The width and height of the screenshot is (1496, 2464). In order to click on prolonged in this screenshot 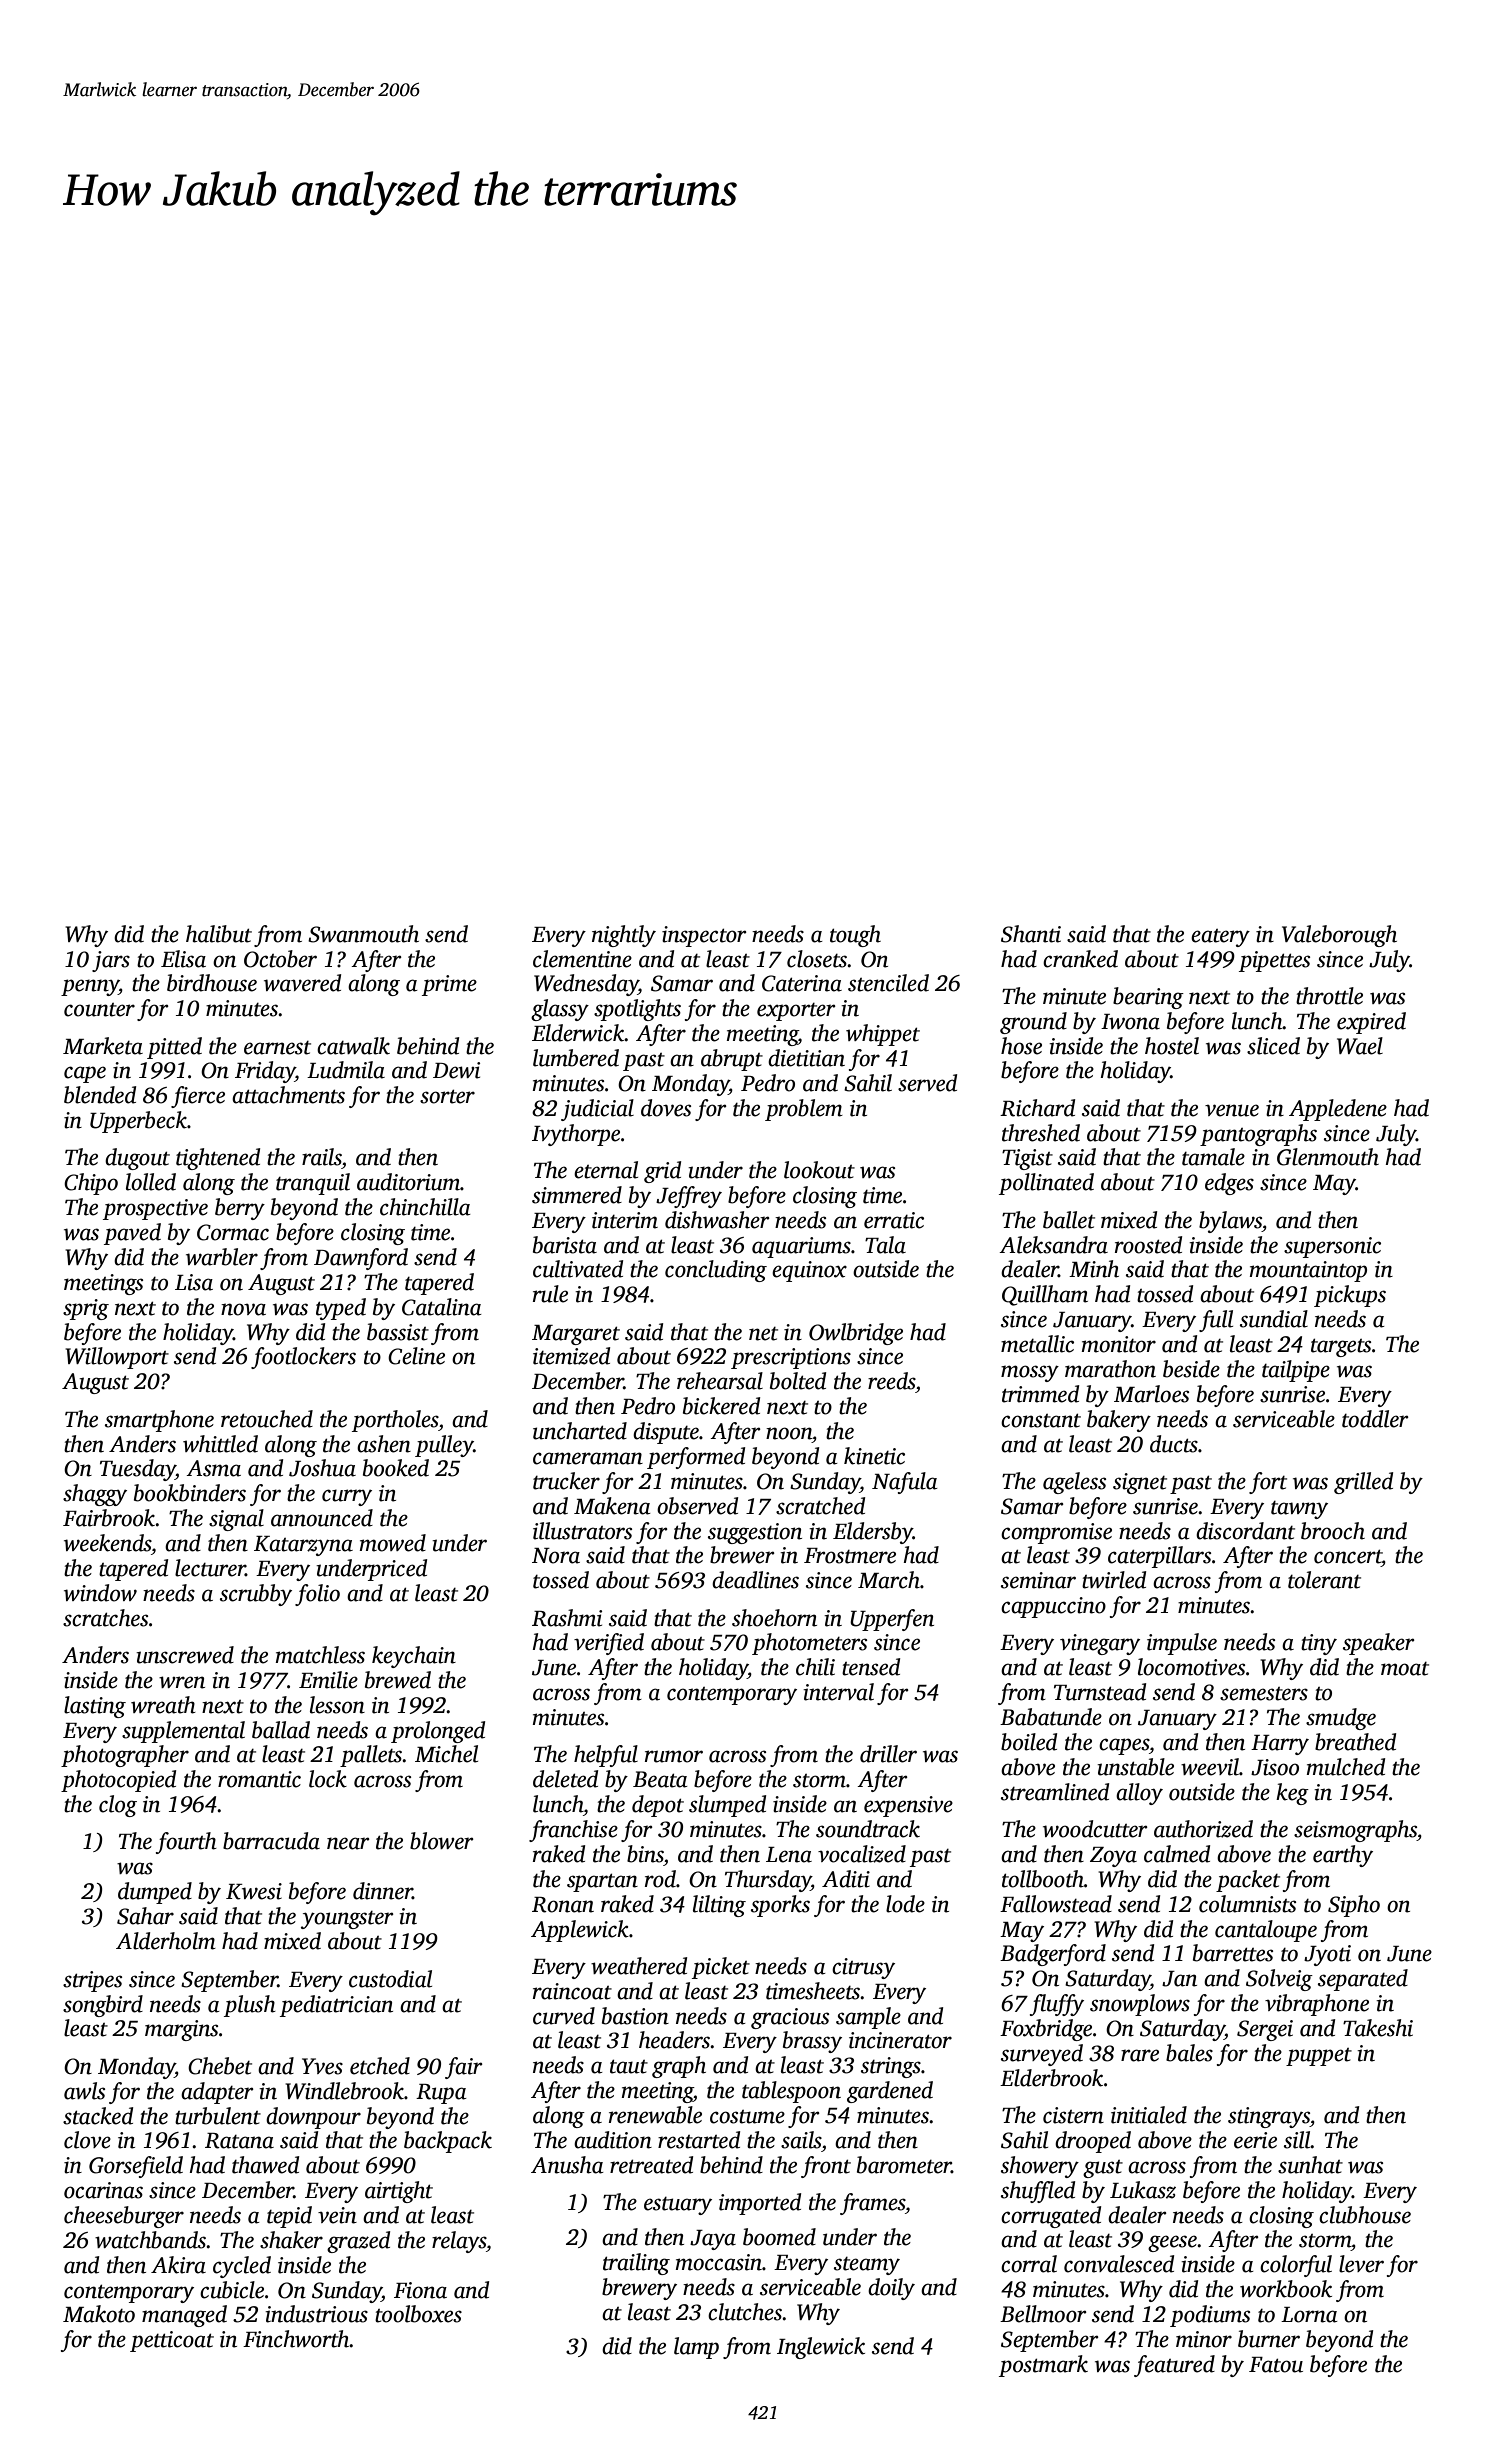, I will do `click(438, 1732)`.
